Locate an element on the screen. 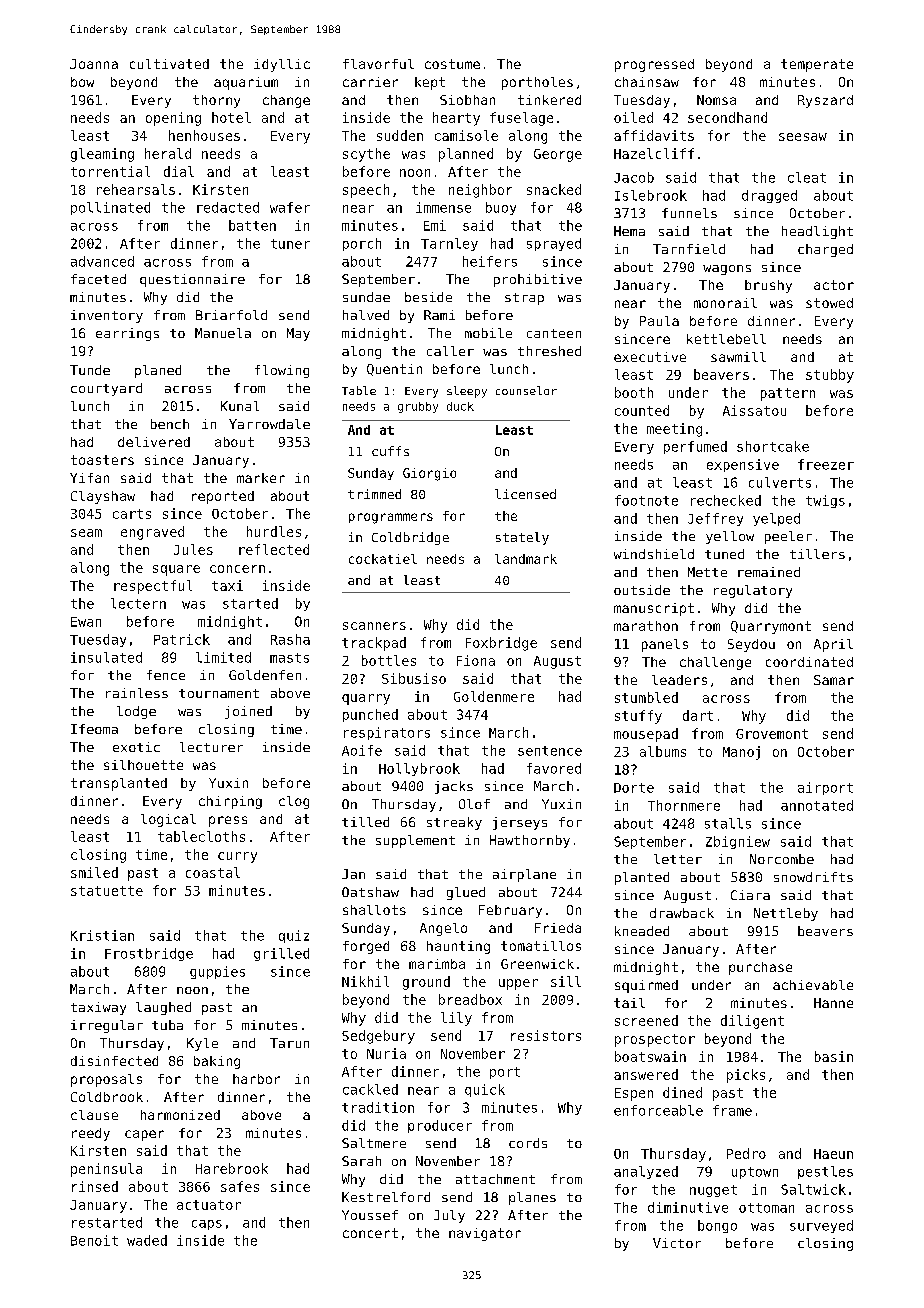  Patrick is located at coordinates (182, 639).
